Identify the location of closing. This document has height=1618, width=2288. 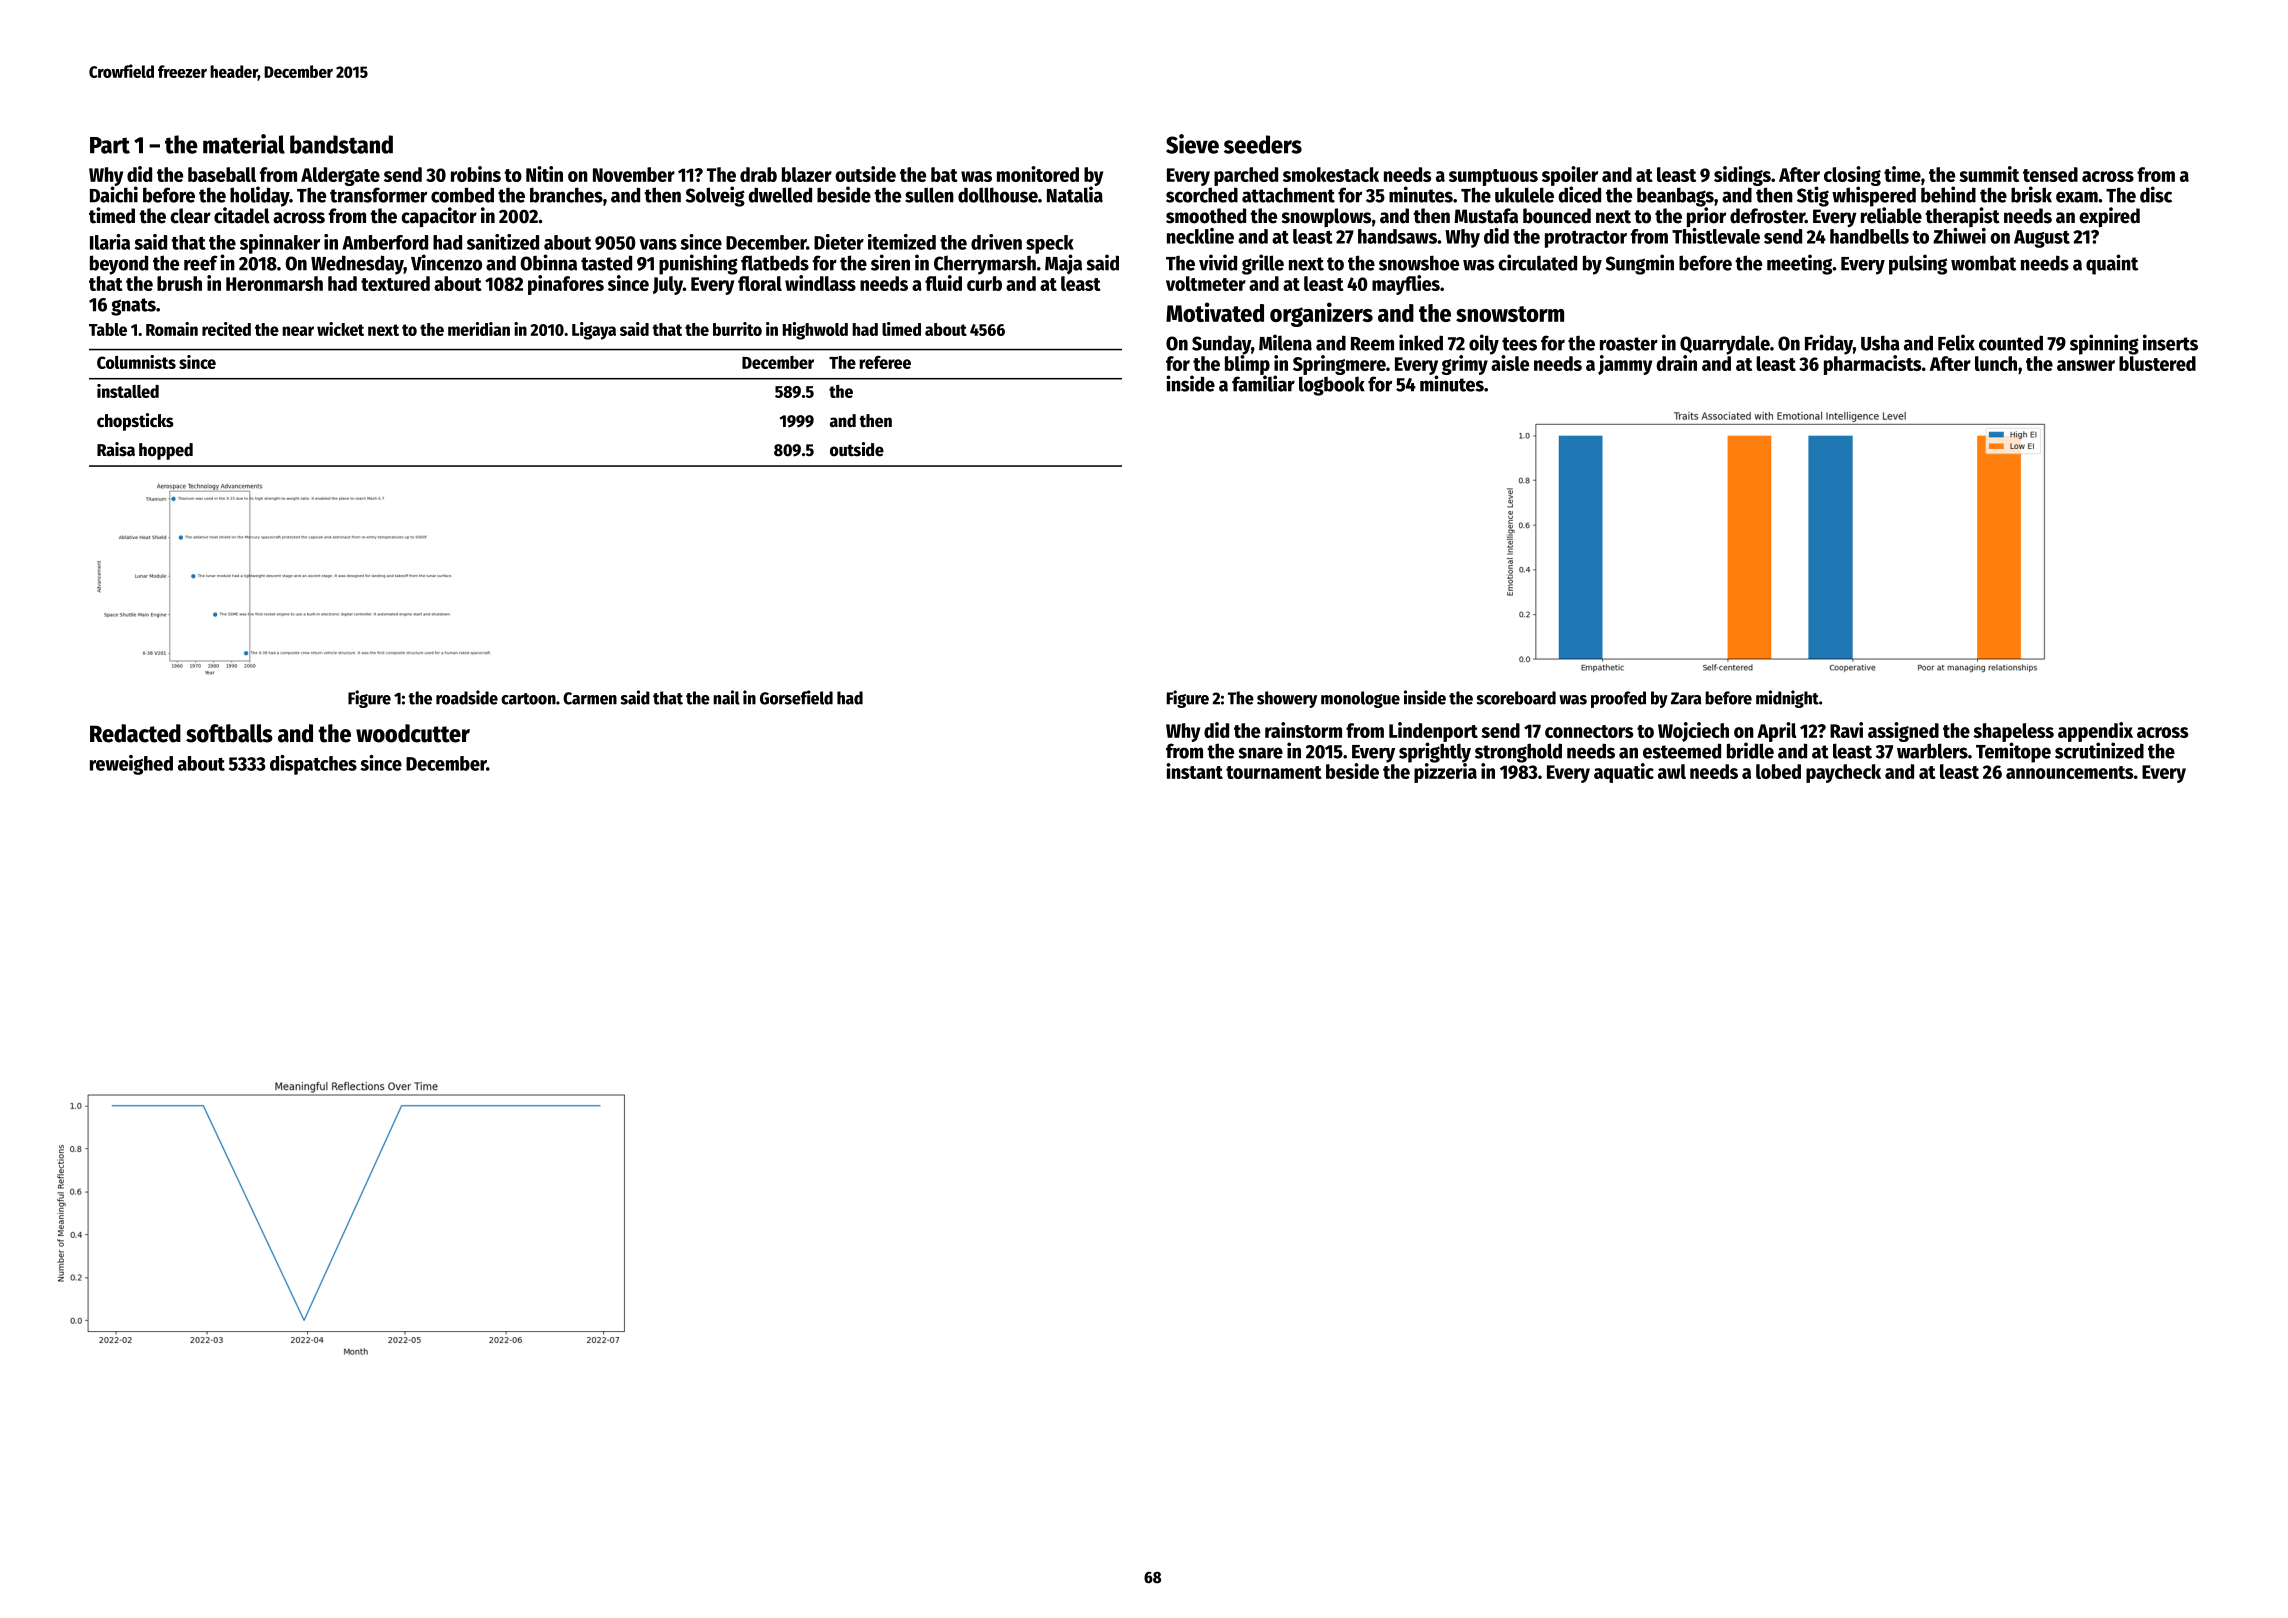
(1852, 176).
